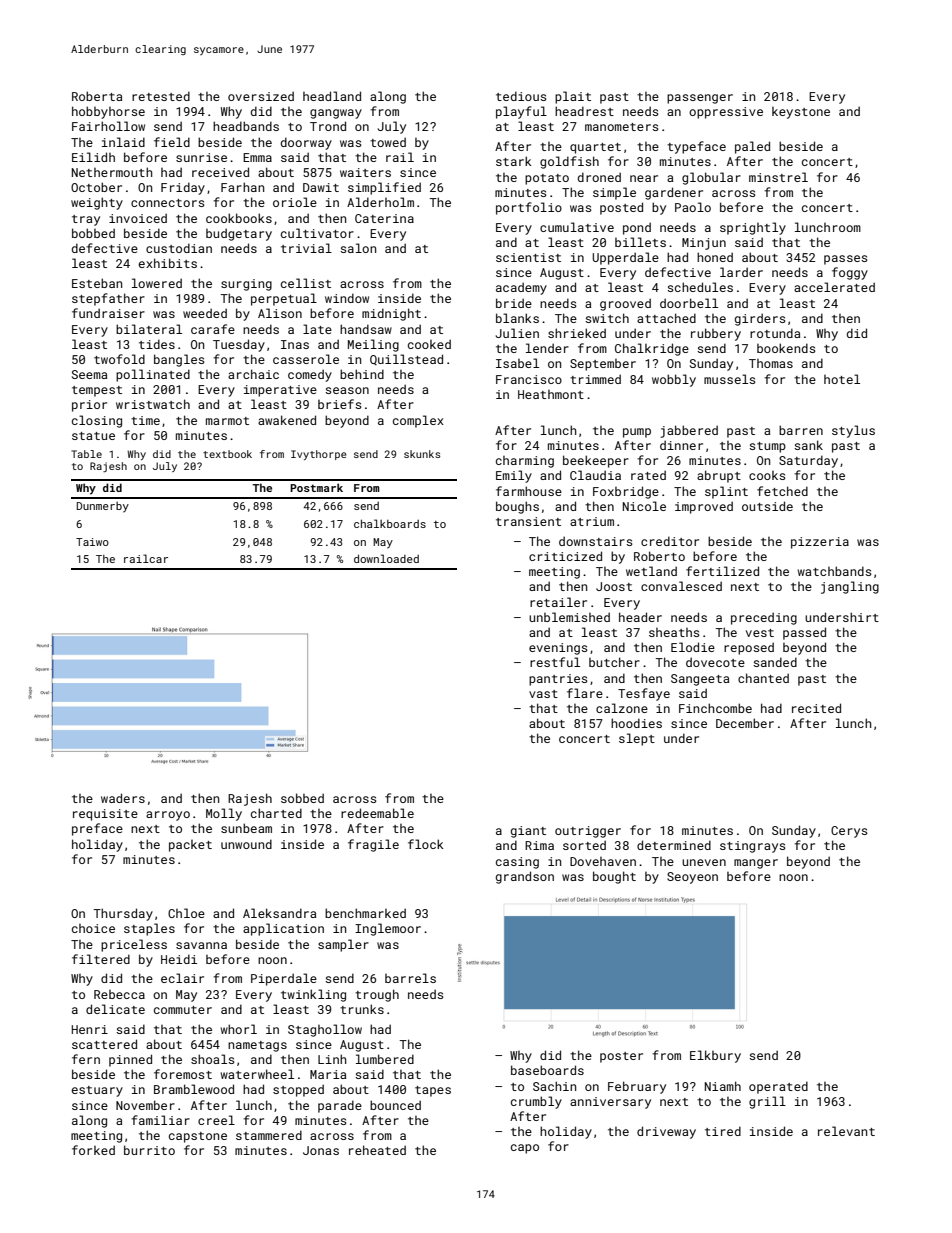 The width and height of the image is (952, 1233). I want to click on keystone, so click(801, 113).
